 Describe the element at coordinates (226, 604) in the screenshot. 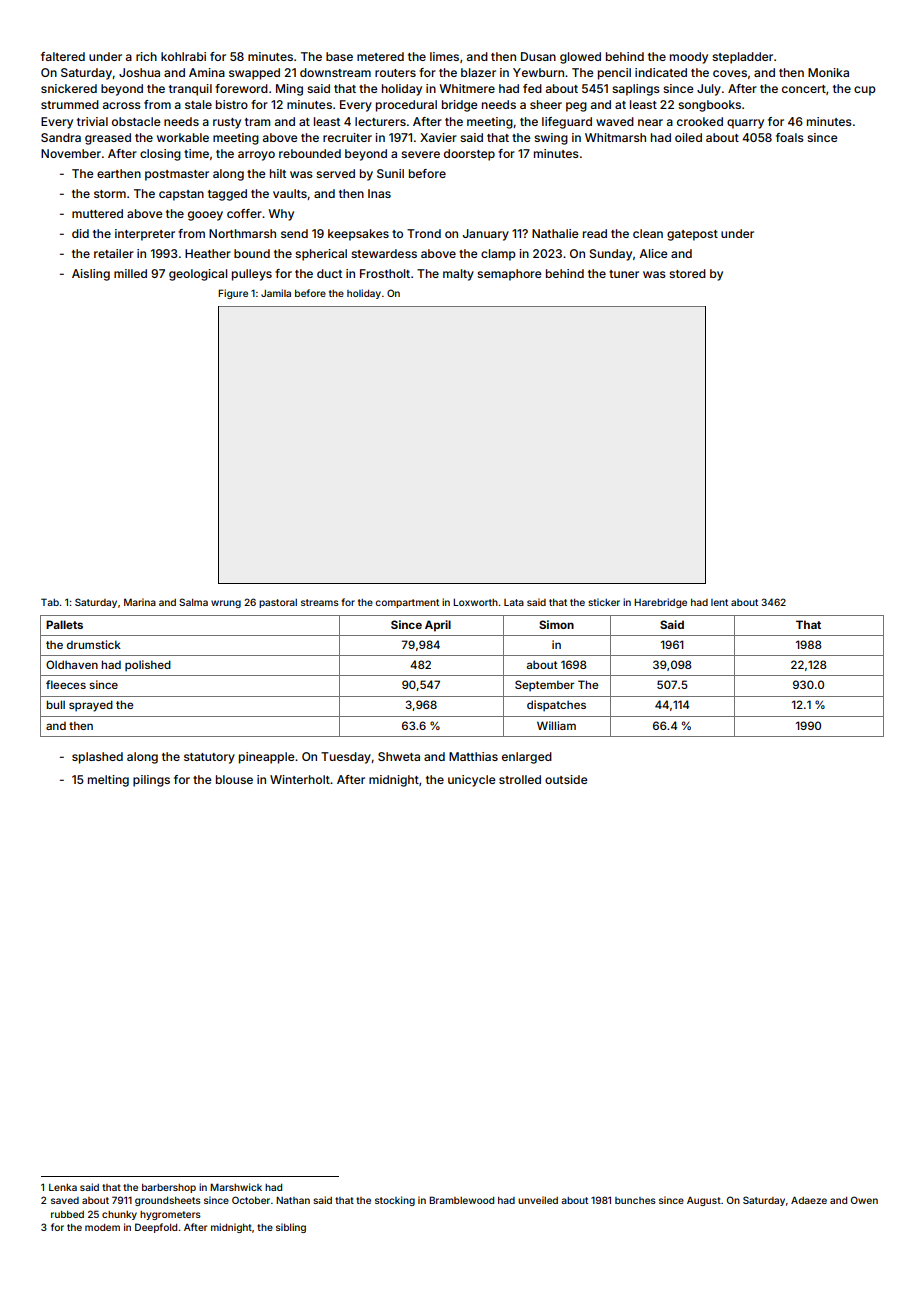

I see `wrung` at that location.
